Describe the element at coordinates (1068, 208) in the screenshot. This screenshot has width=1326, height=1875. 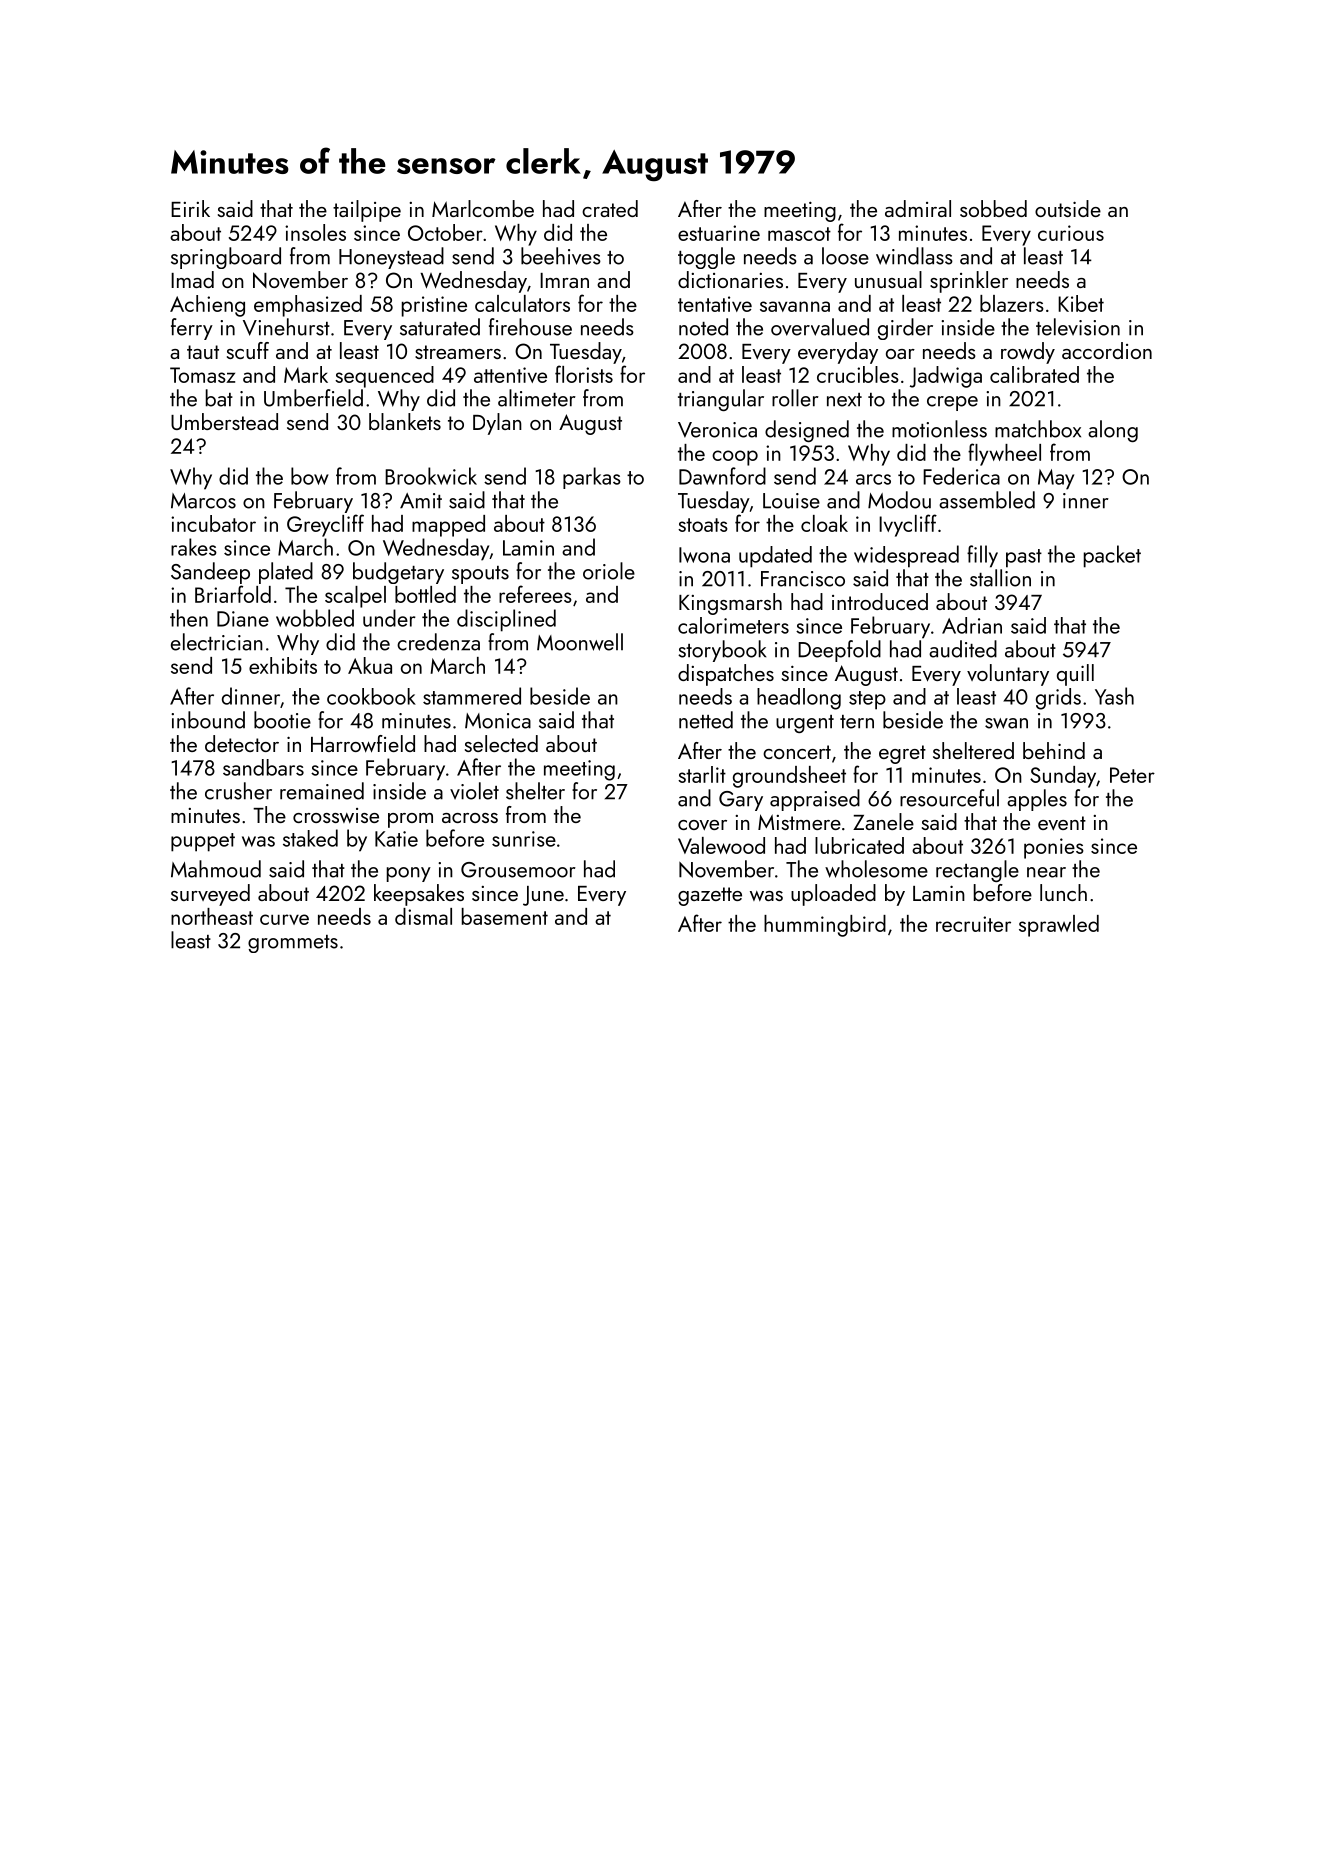
I see `outside` at that location.
